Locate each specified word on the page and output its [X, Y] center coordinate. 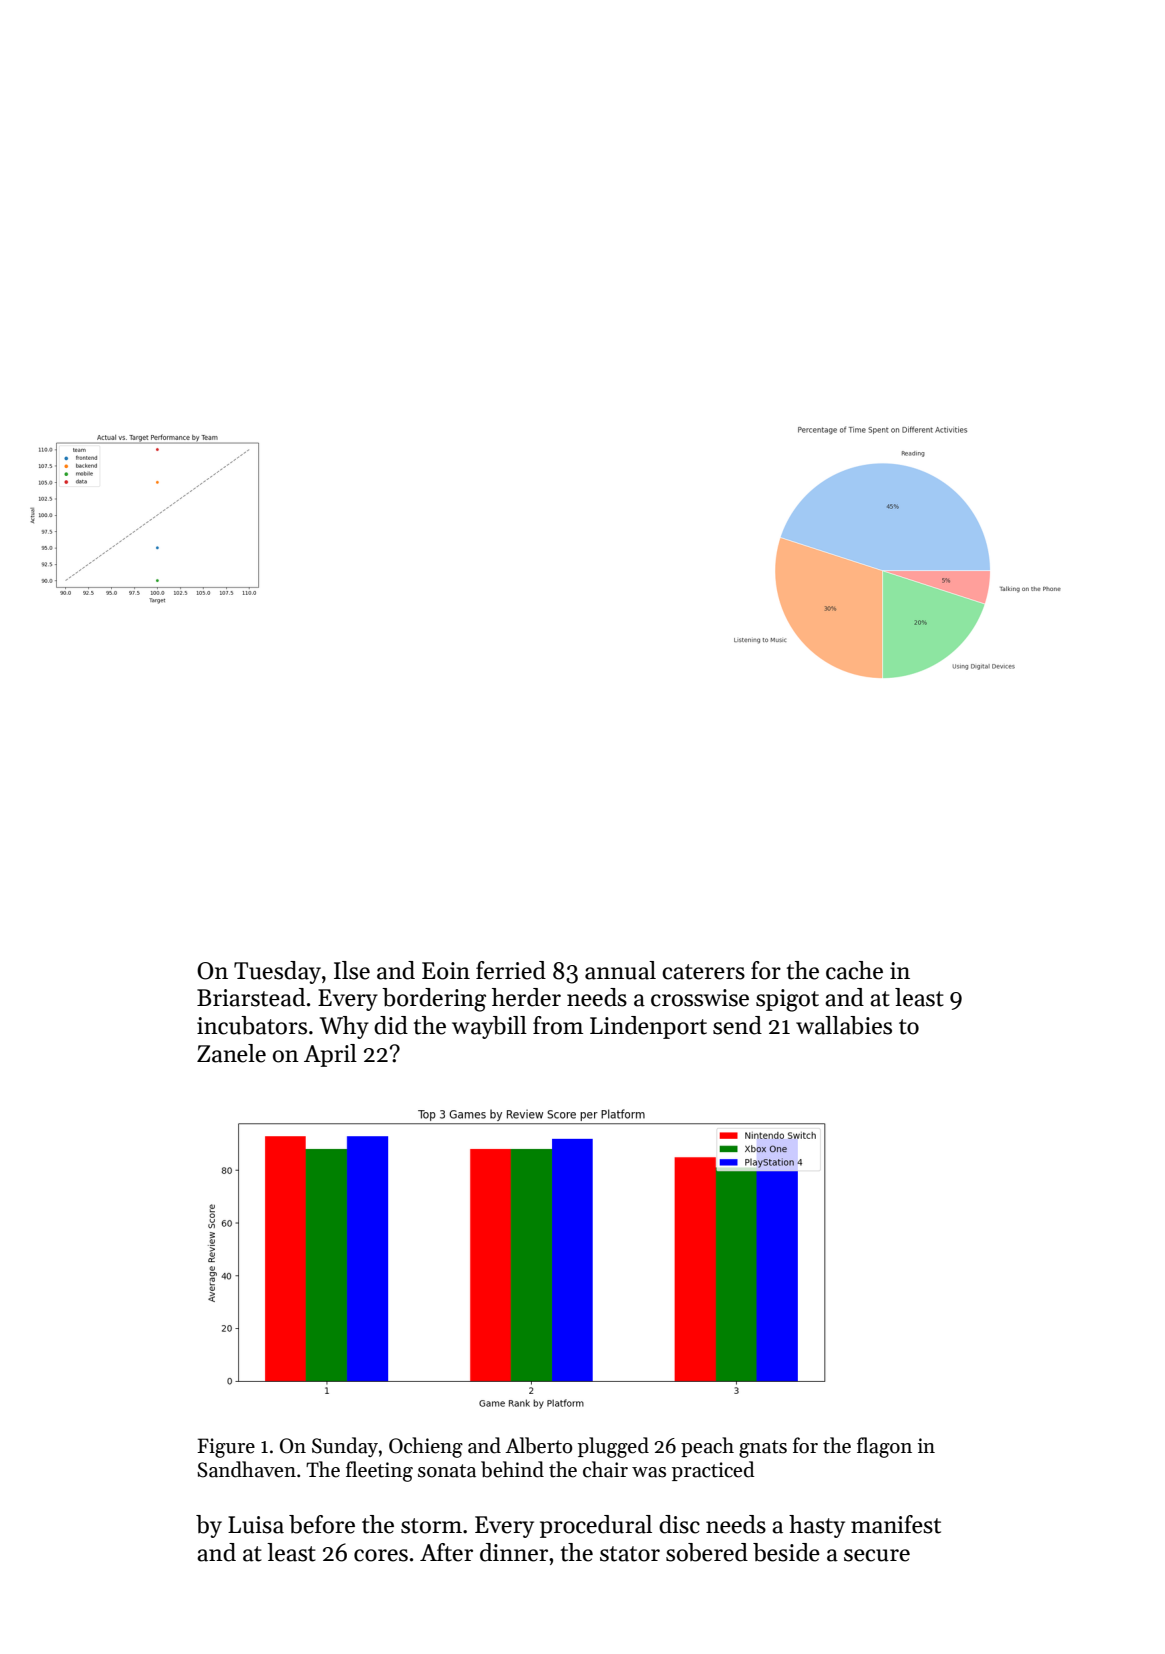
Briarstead [251, 997]
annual [620, 970]
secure [877, 1555]
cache [854, 970]
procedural [596, 1526]
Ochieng [426, 1447]
